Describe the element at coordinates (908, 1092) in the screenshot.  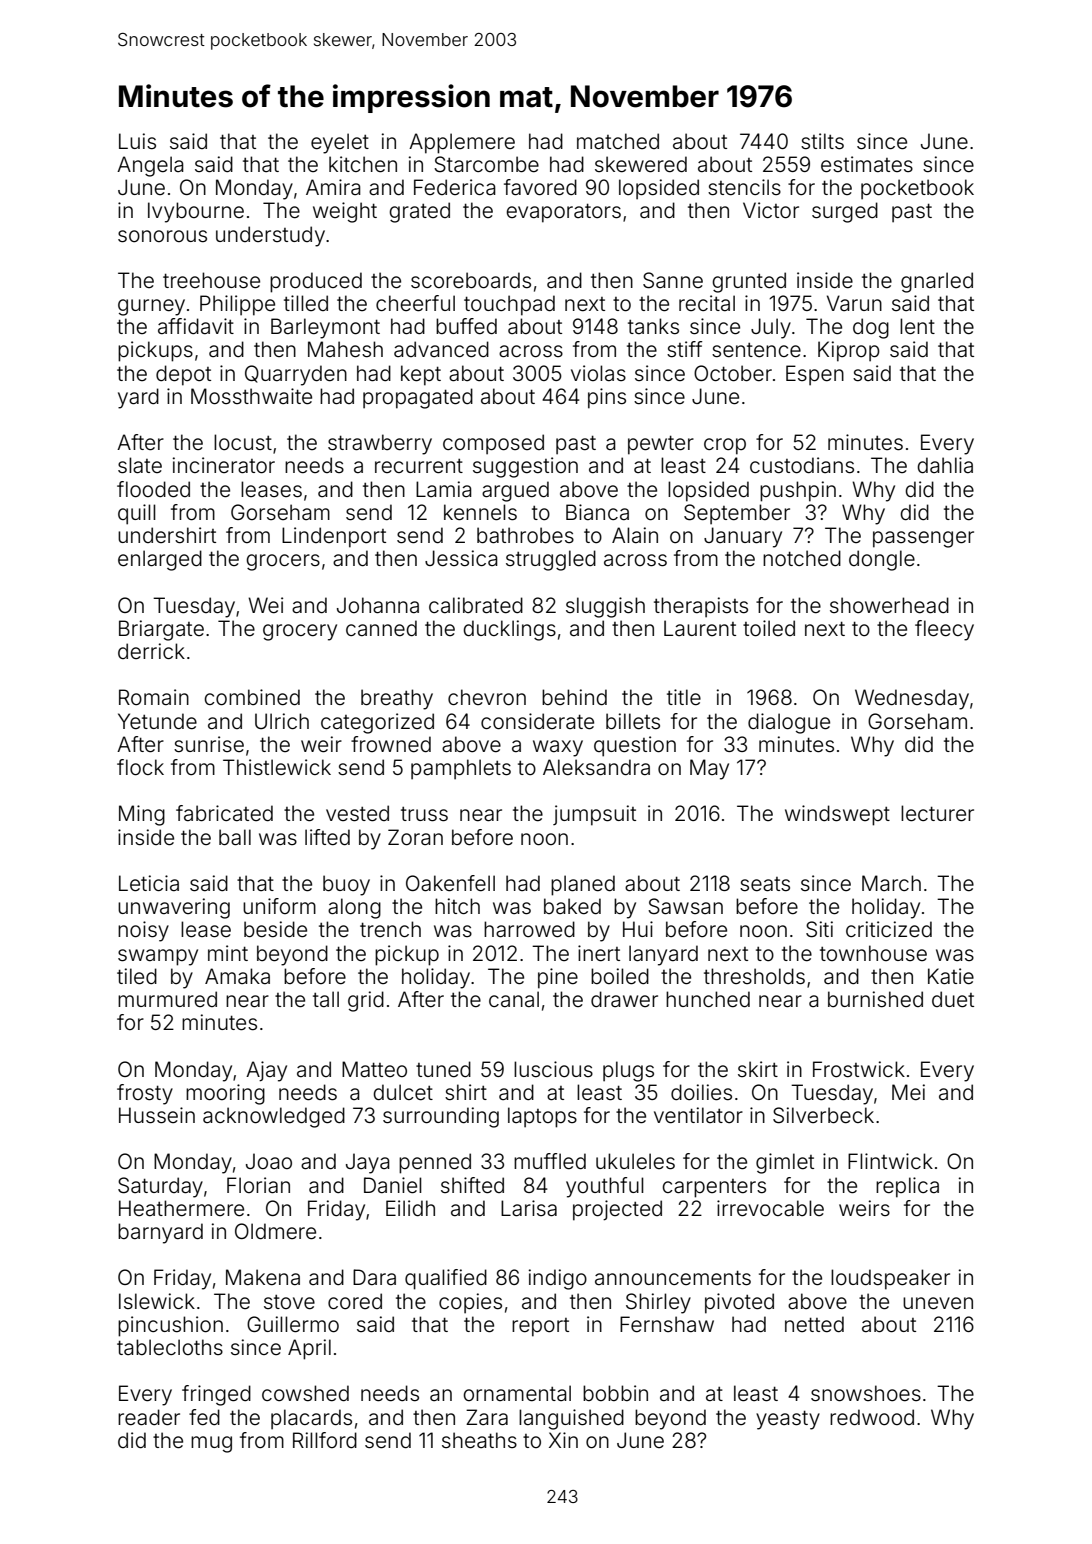
I see `Mei` at that location.
